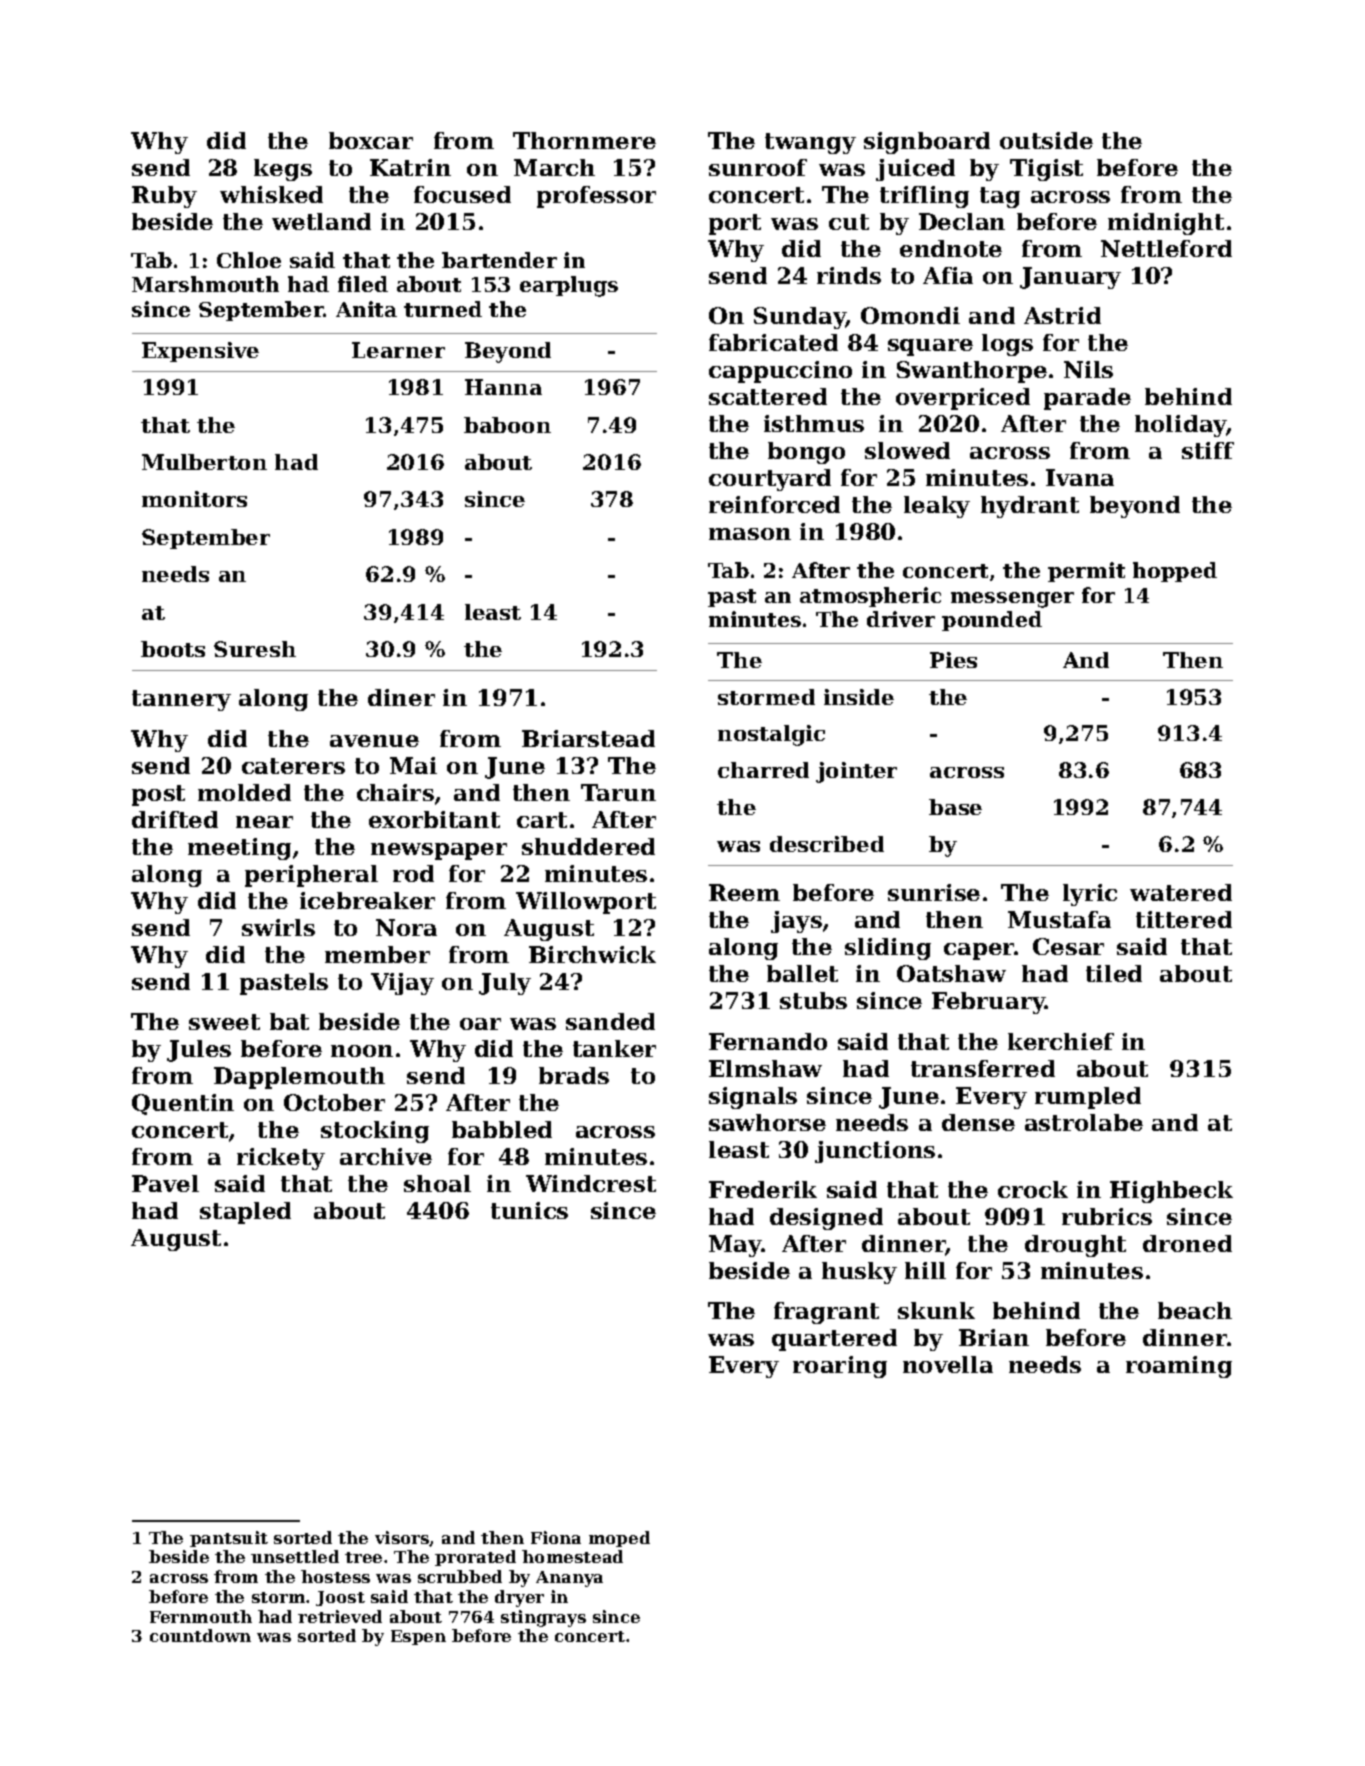 This page has height=1766, width=1365. I want to click on Nils, so click(1088, 369).
